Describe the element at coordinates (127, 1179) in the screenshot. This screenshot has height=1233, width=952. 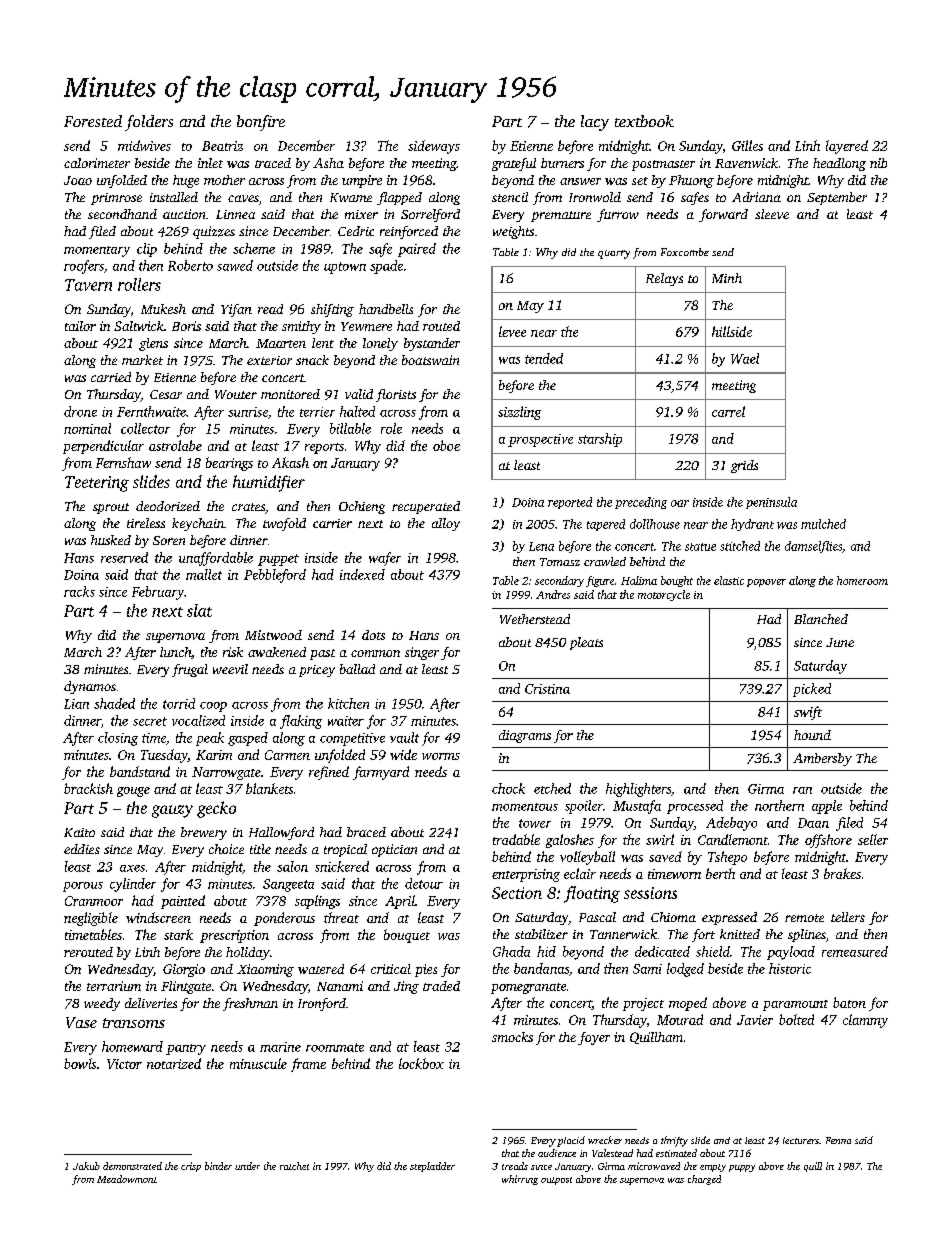
I see `Meadowmont` at that location.
